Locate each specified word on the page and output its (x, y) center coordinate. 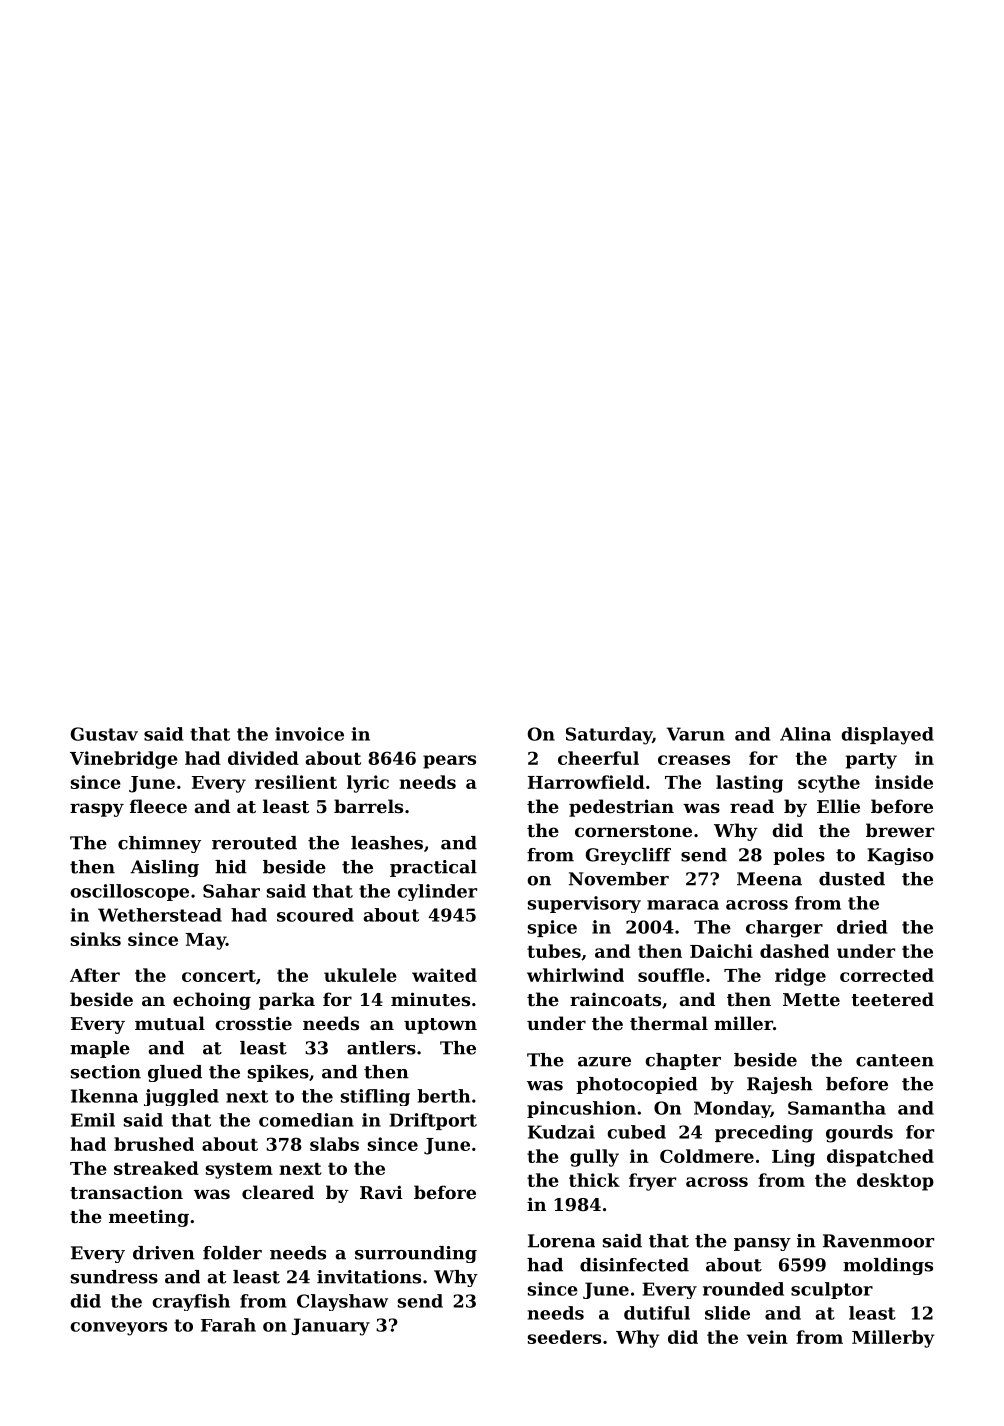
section (106, 1072)
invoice (309, 734)
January (330, 1327)
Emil (93, 1120)
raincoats (615, 999)
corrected (887, 975)
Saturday (609, 736)
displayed (887, 736)
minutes (430, 999)
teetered (892, 999)
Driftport (433, 1121)
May (205, 941)
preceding (764, 1134)
